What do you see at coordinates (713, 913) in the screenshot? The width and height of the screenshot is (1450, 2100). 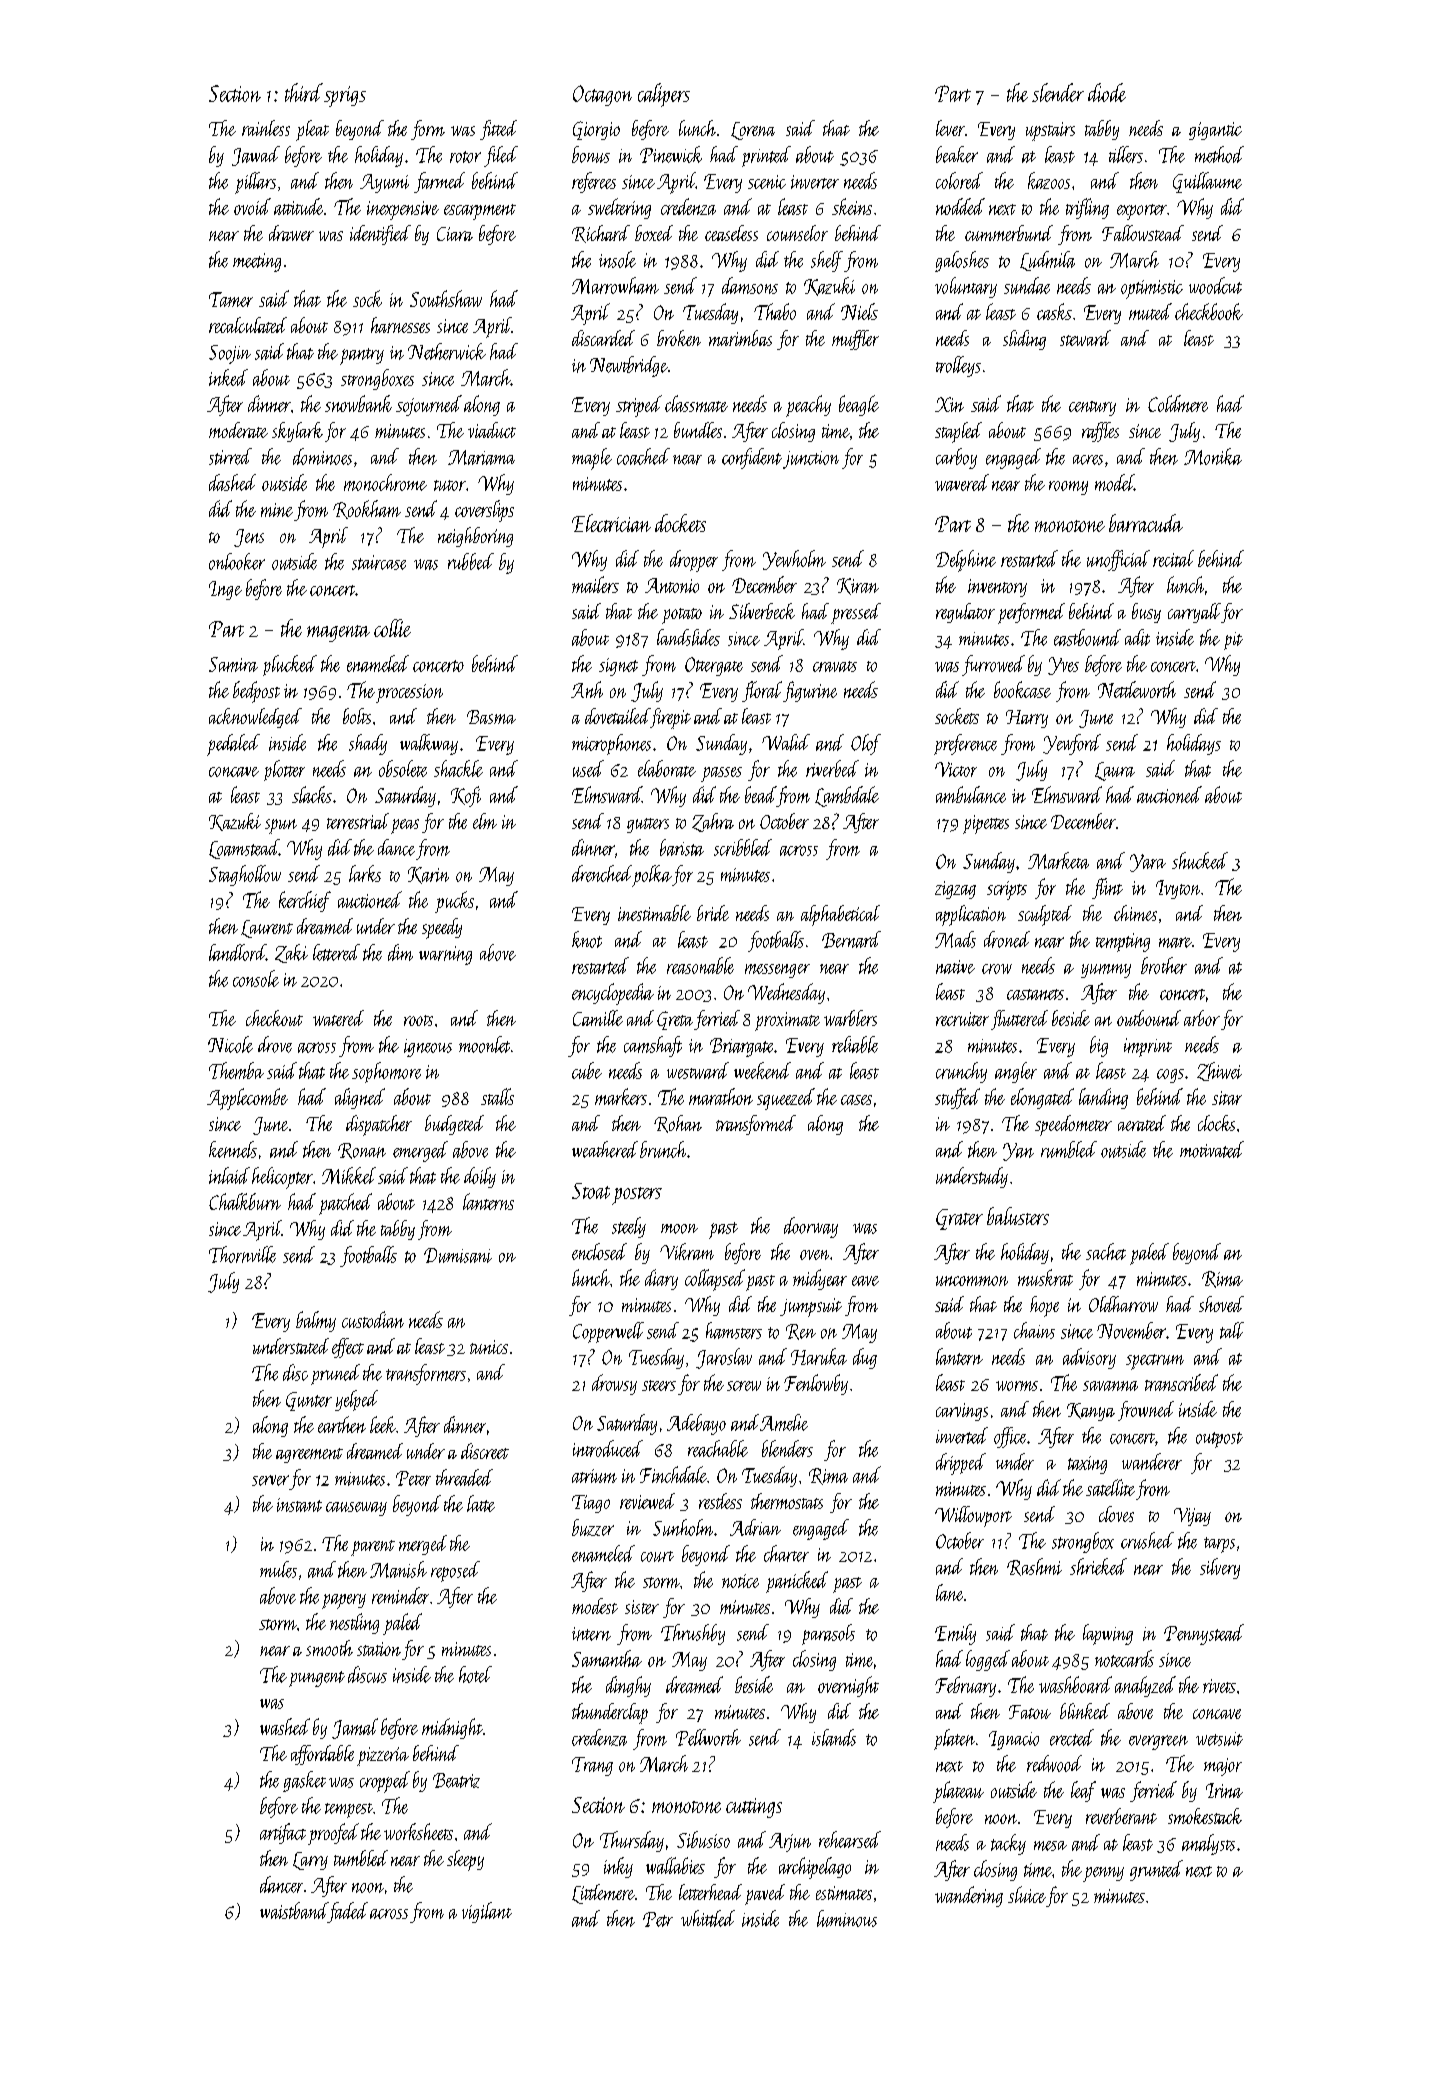 I see `bride` at bounding box center [713, 913].
